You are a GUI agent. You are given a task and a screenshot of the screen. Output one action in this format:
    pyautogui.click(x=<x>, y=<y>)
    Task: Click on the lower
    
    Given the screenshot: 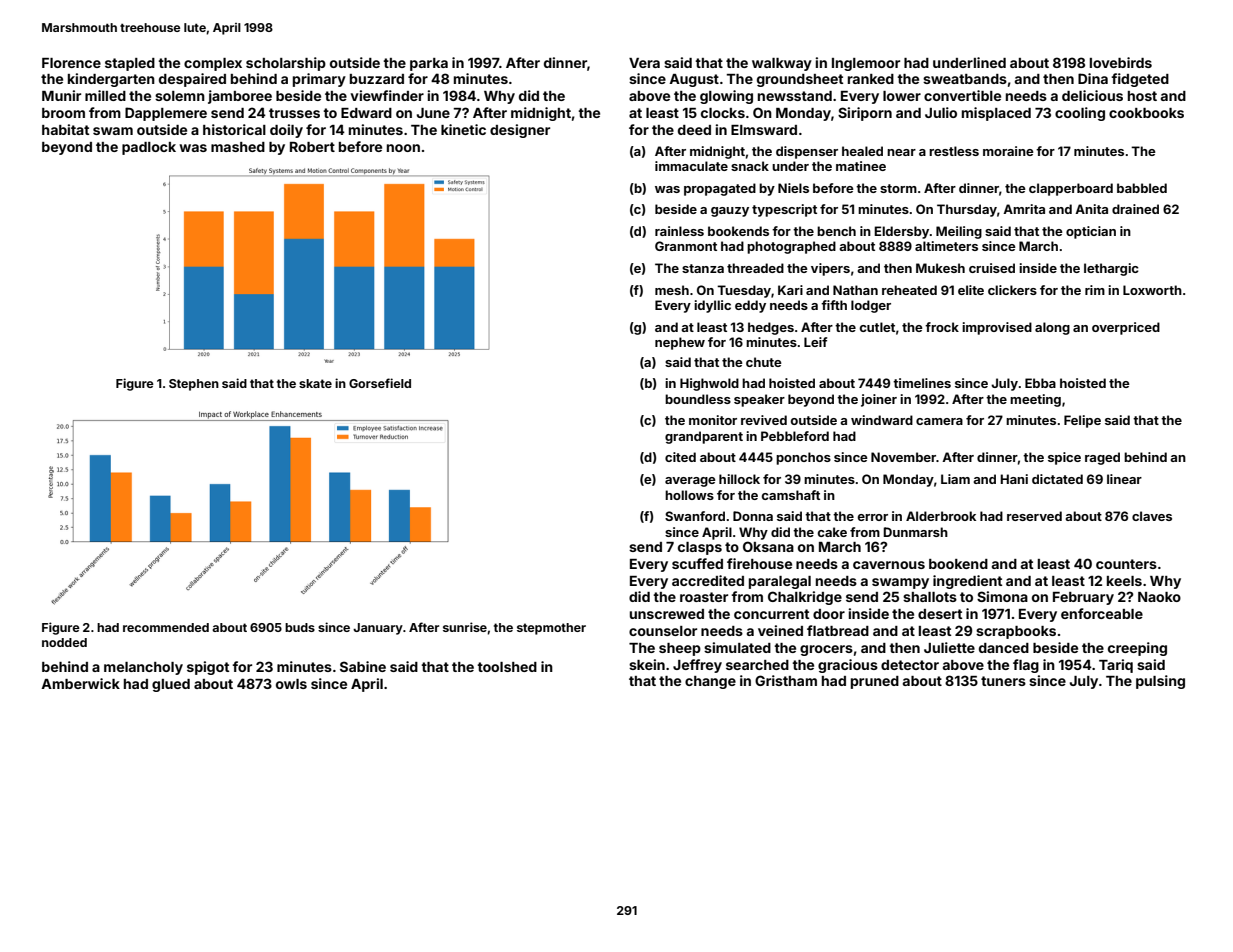 What is the action you would take?
    pyautogui.click(x=902, y=96)
